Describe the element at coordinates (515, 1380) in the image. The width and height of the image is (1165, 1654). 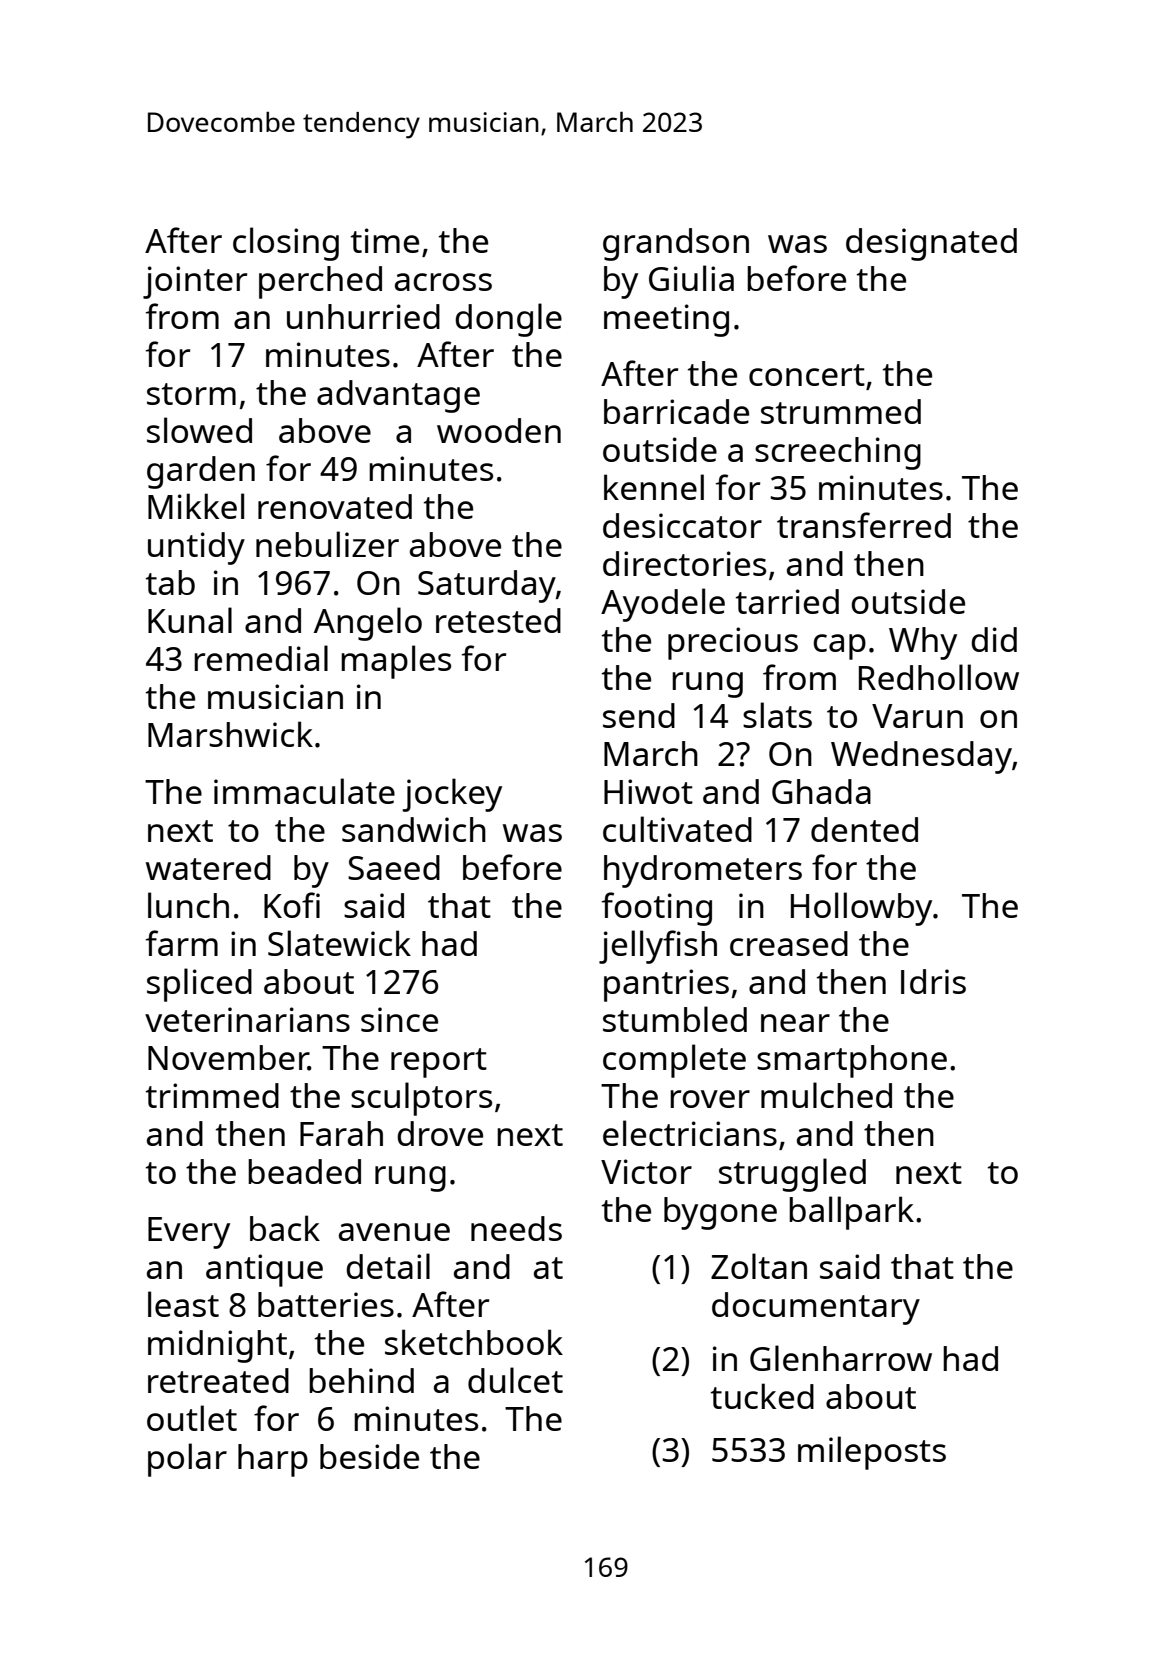
I see `dulcet` at that location.
